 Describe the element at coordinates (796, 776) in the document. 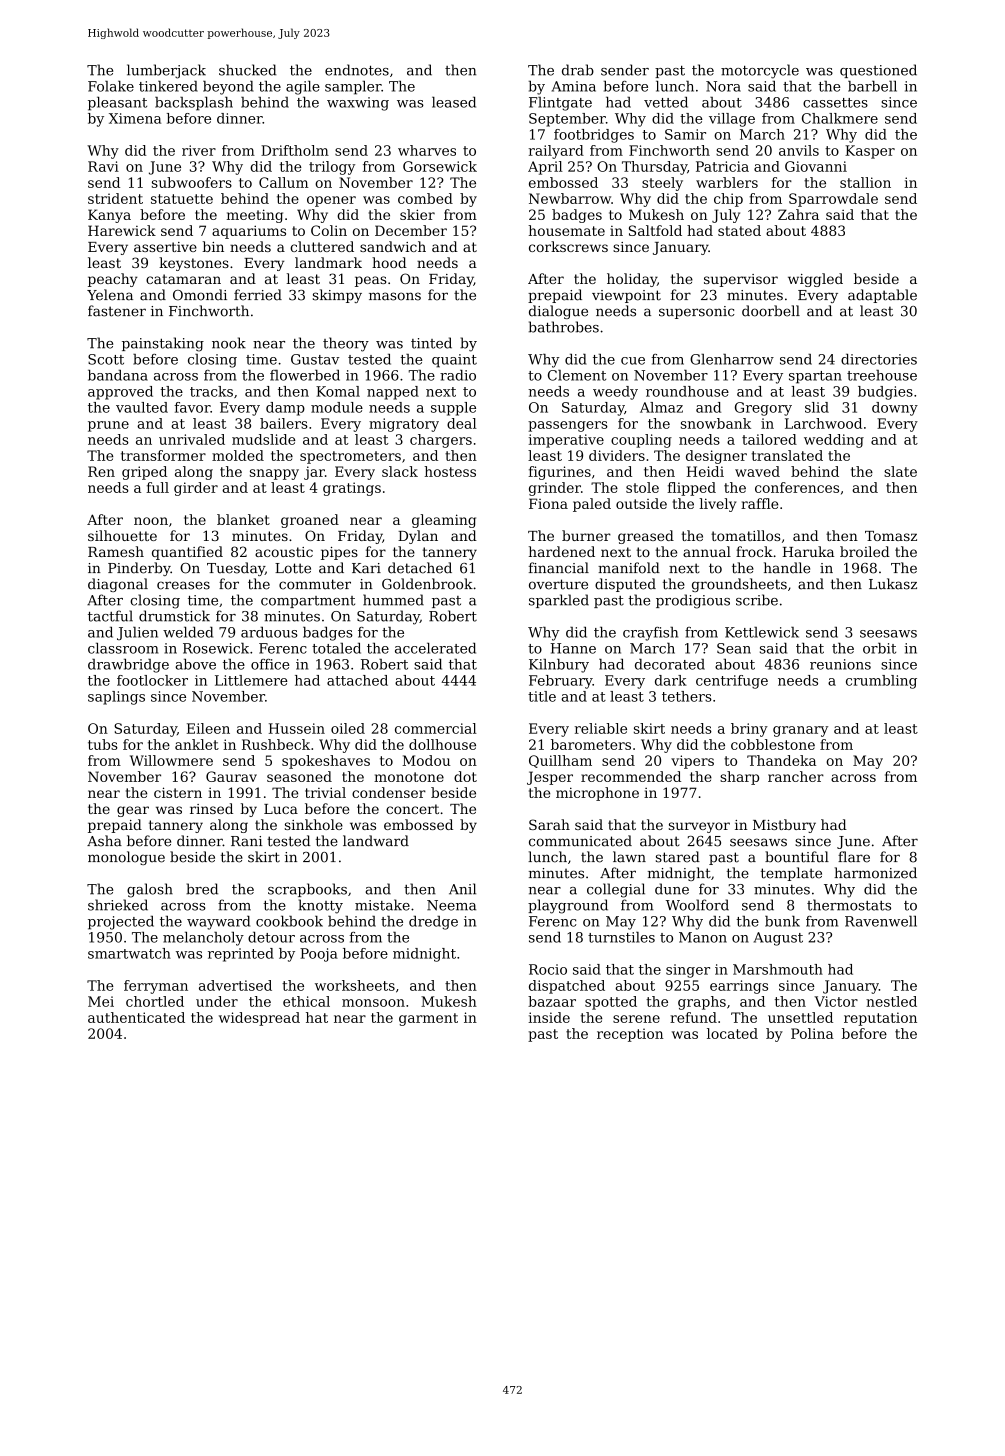

I see `rancher` at that location.
